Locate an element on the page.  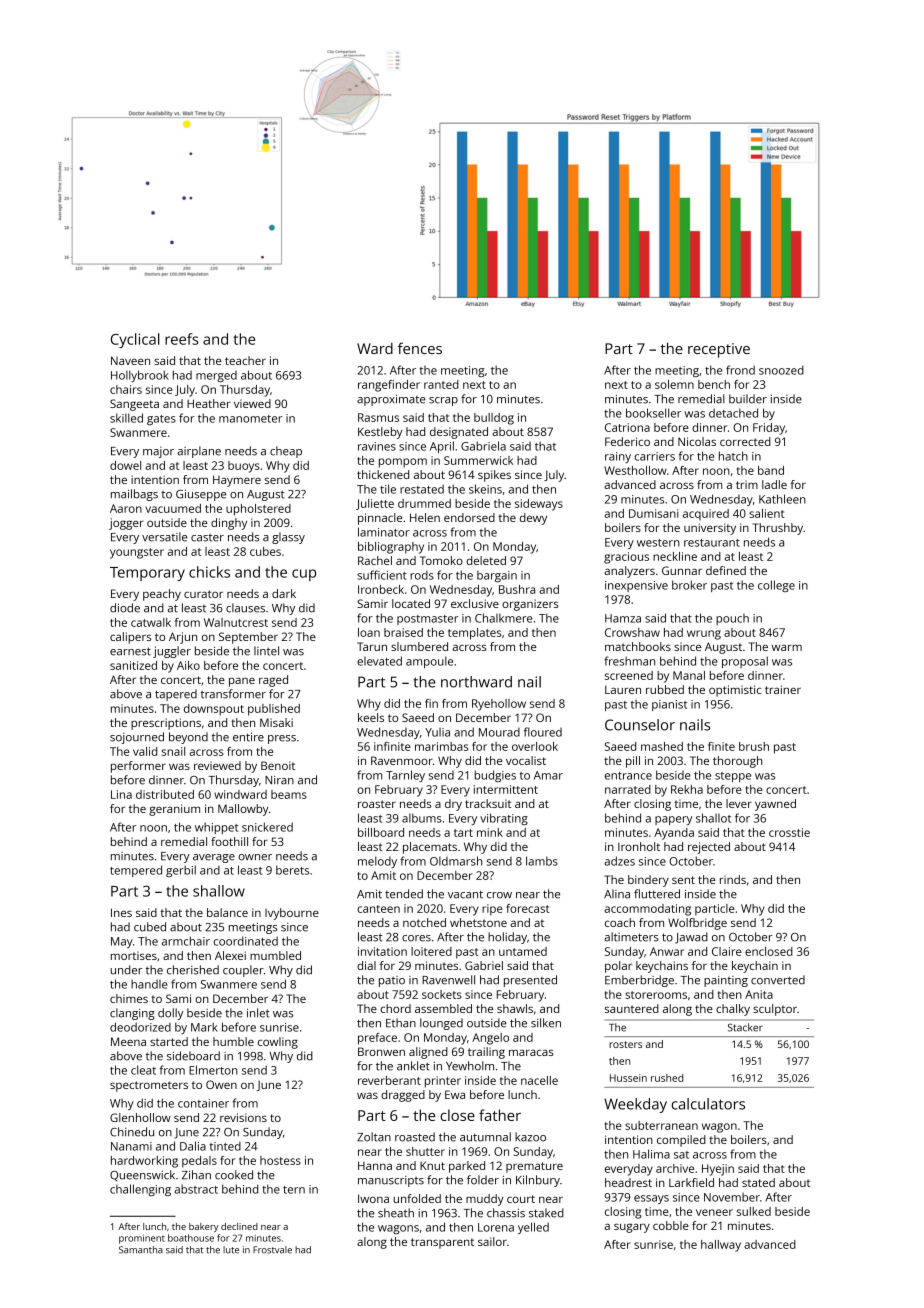
Anita is located at coordinates (759, 994).
